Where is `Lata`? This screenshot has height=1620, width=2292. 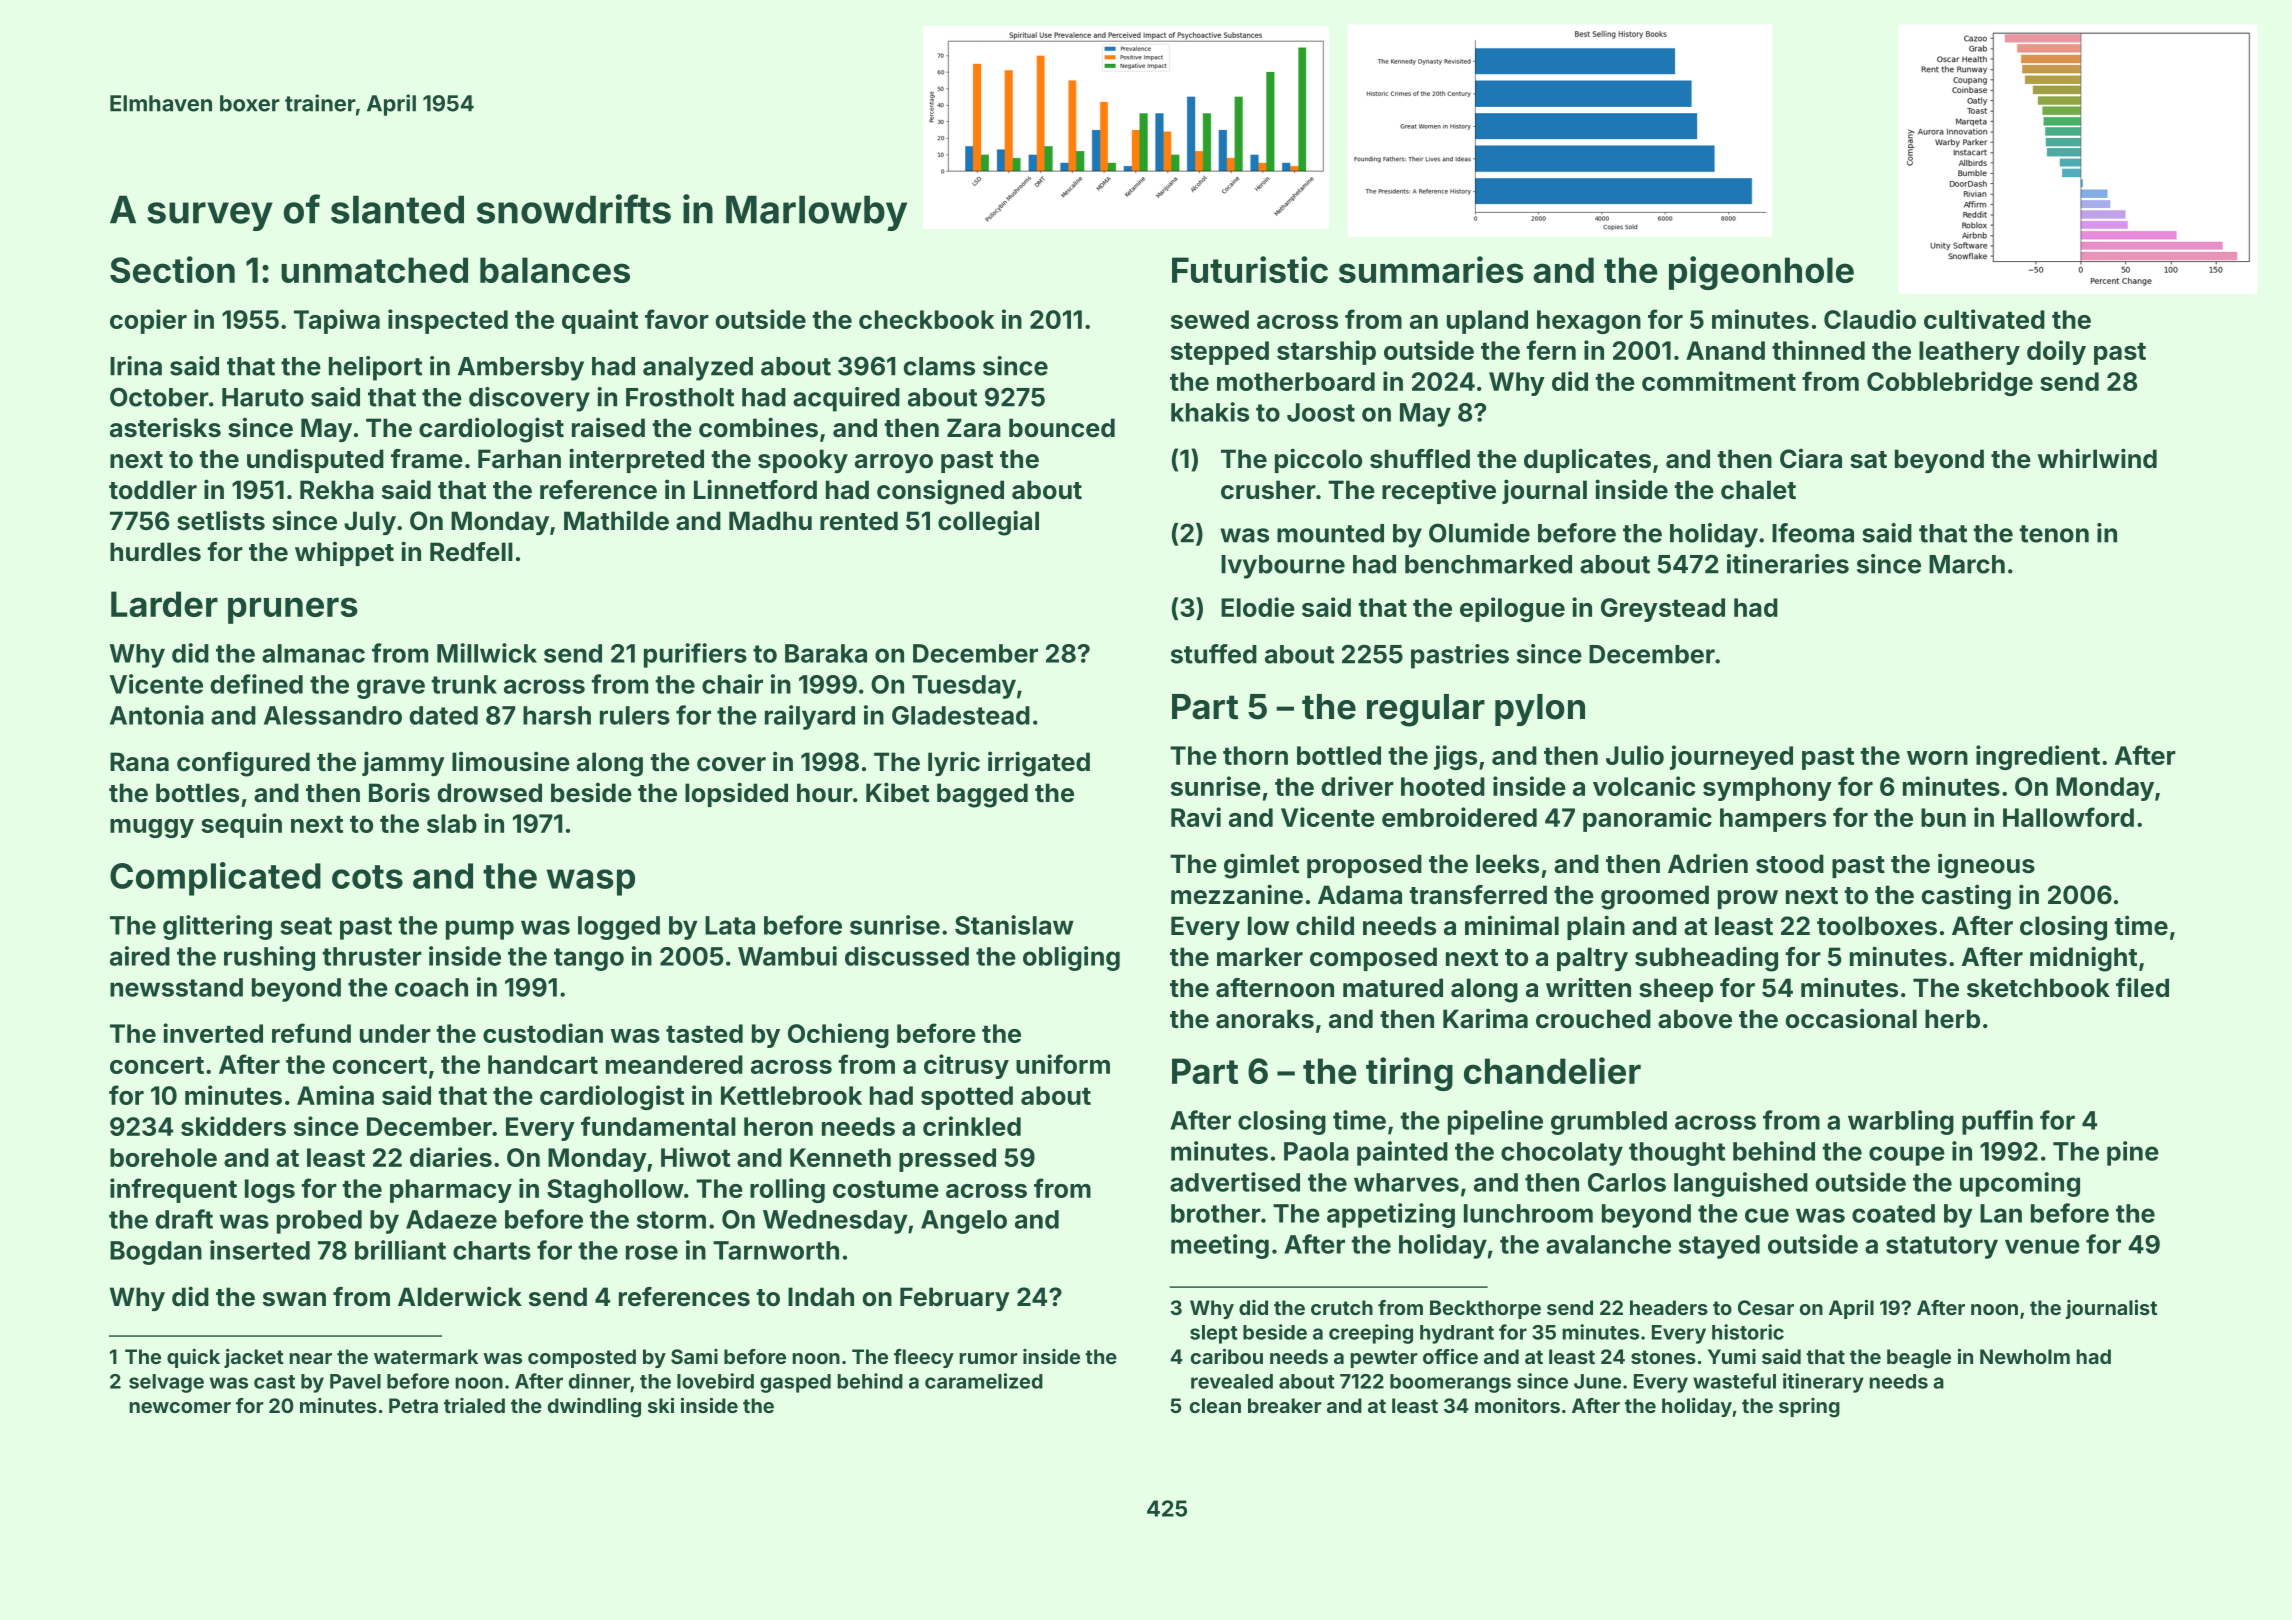
Lata is located at coordinates (730, 925).
